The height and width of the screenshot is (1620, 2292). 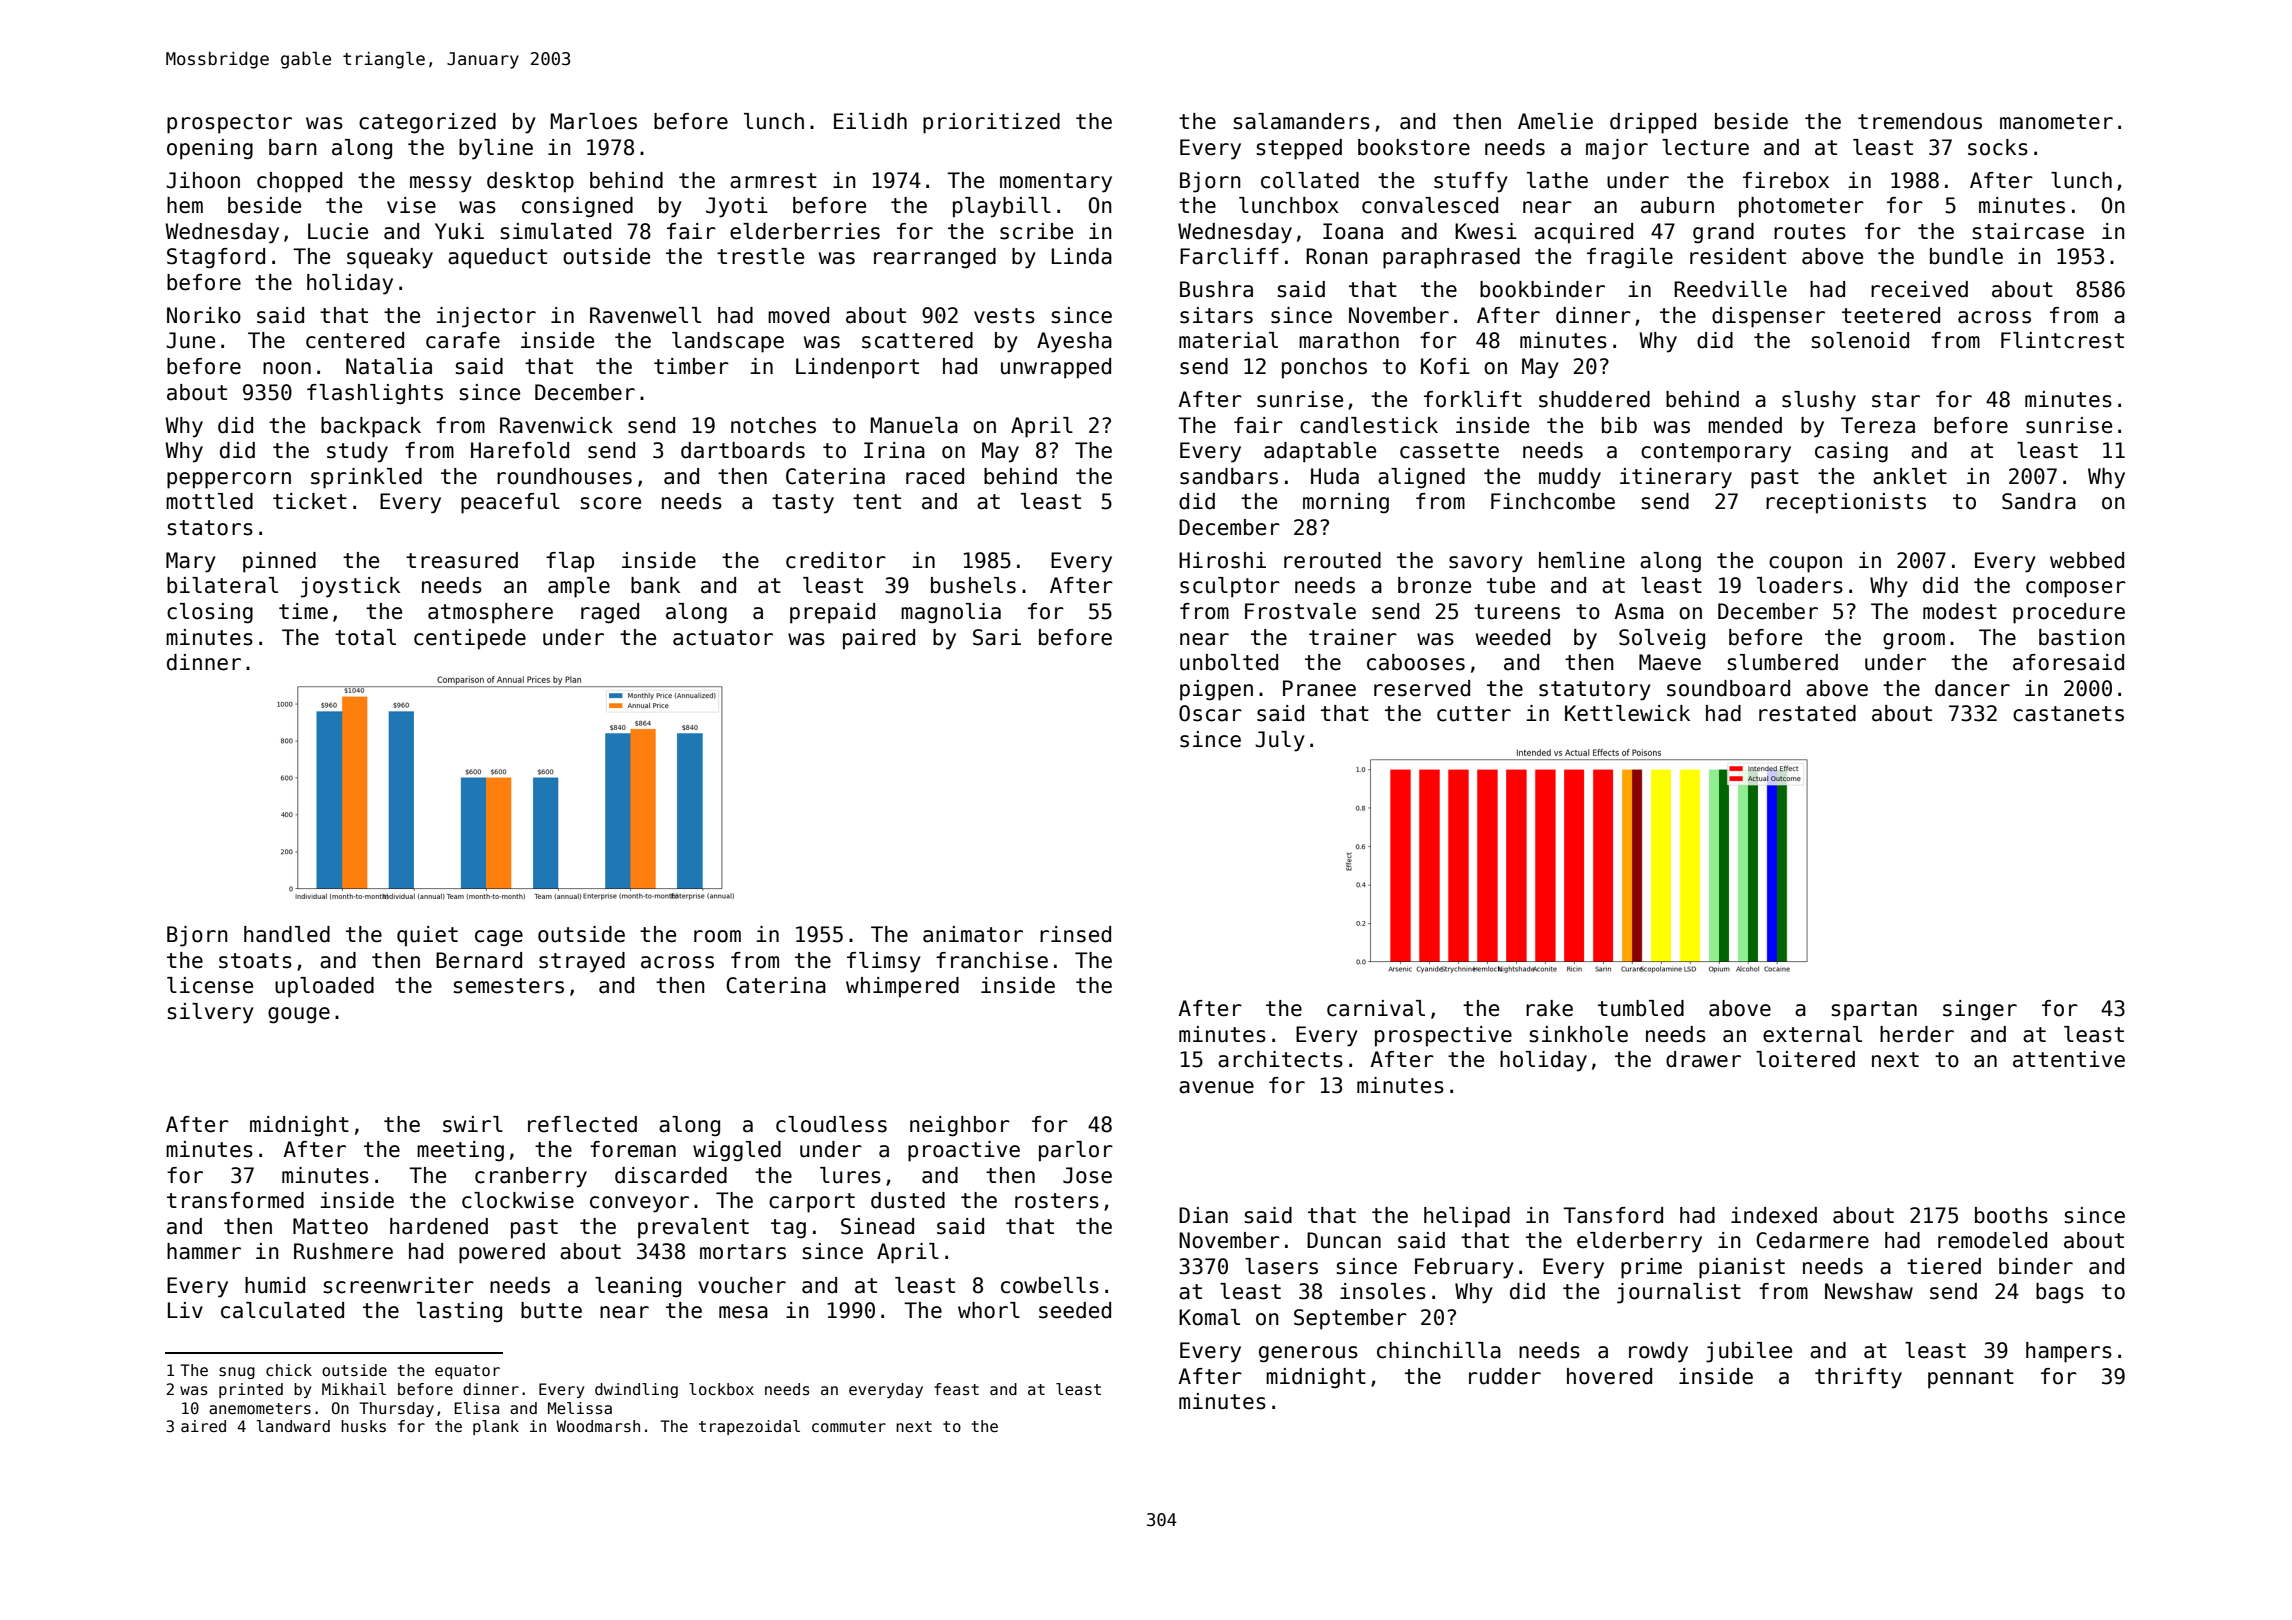 What do you see at coordinates (1439, 1350) in the screenshot?
I see `chinchilla` at bounding box center [1439, 1350].
